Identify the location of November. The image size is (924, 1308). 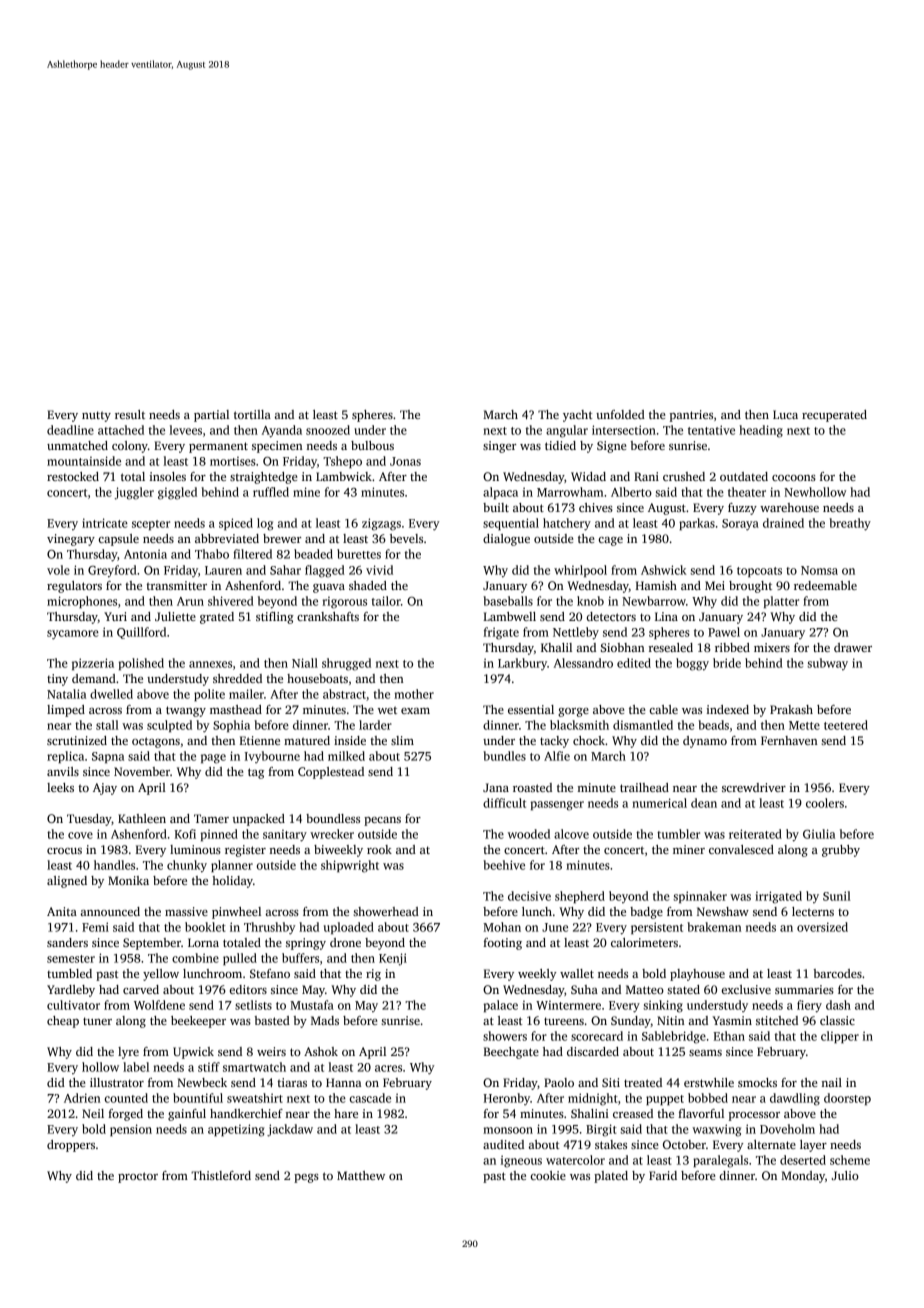
(142, 771).
